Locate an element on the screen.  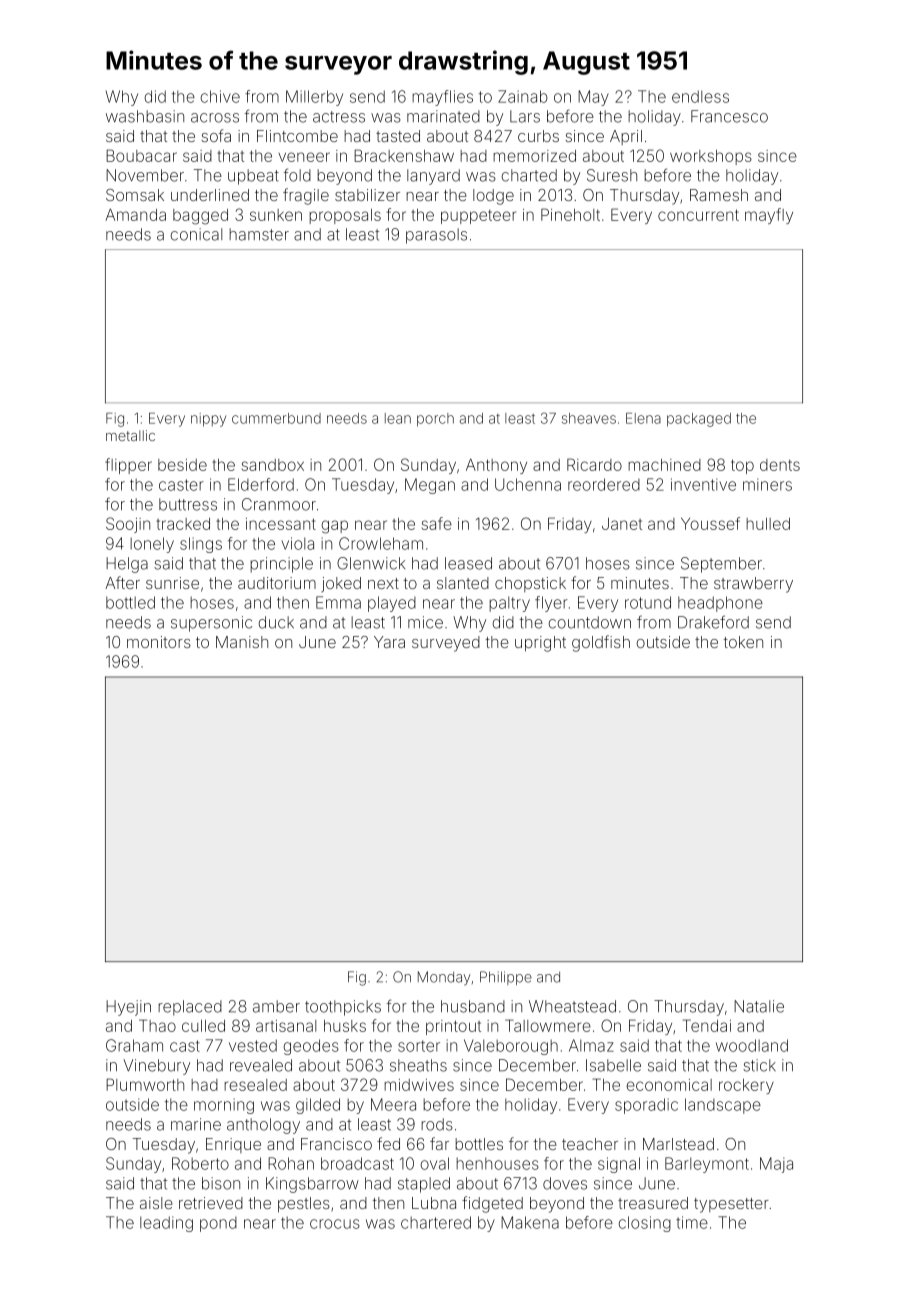
Monday is located at coordinates (444, 978).
